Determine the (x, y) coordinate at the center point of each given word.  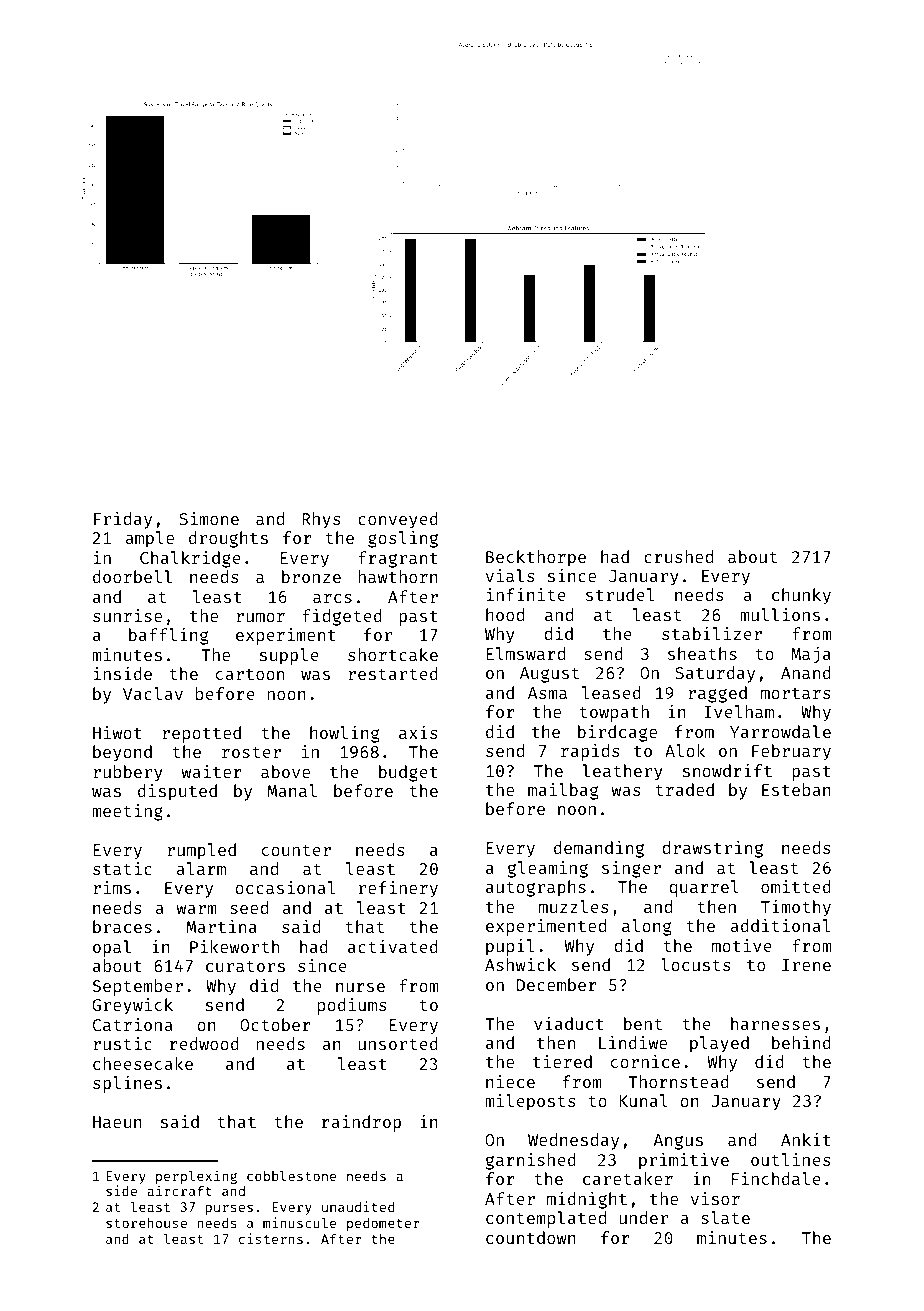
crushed (678, 556)
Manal (292, 790)
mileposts (530, 1102)
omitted (796, 886)
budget (408, 773)
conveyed (398, 520)
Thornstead (678, 1081)
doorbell (132, 576)
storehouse (146, 1222)
